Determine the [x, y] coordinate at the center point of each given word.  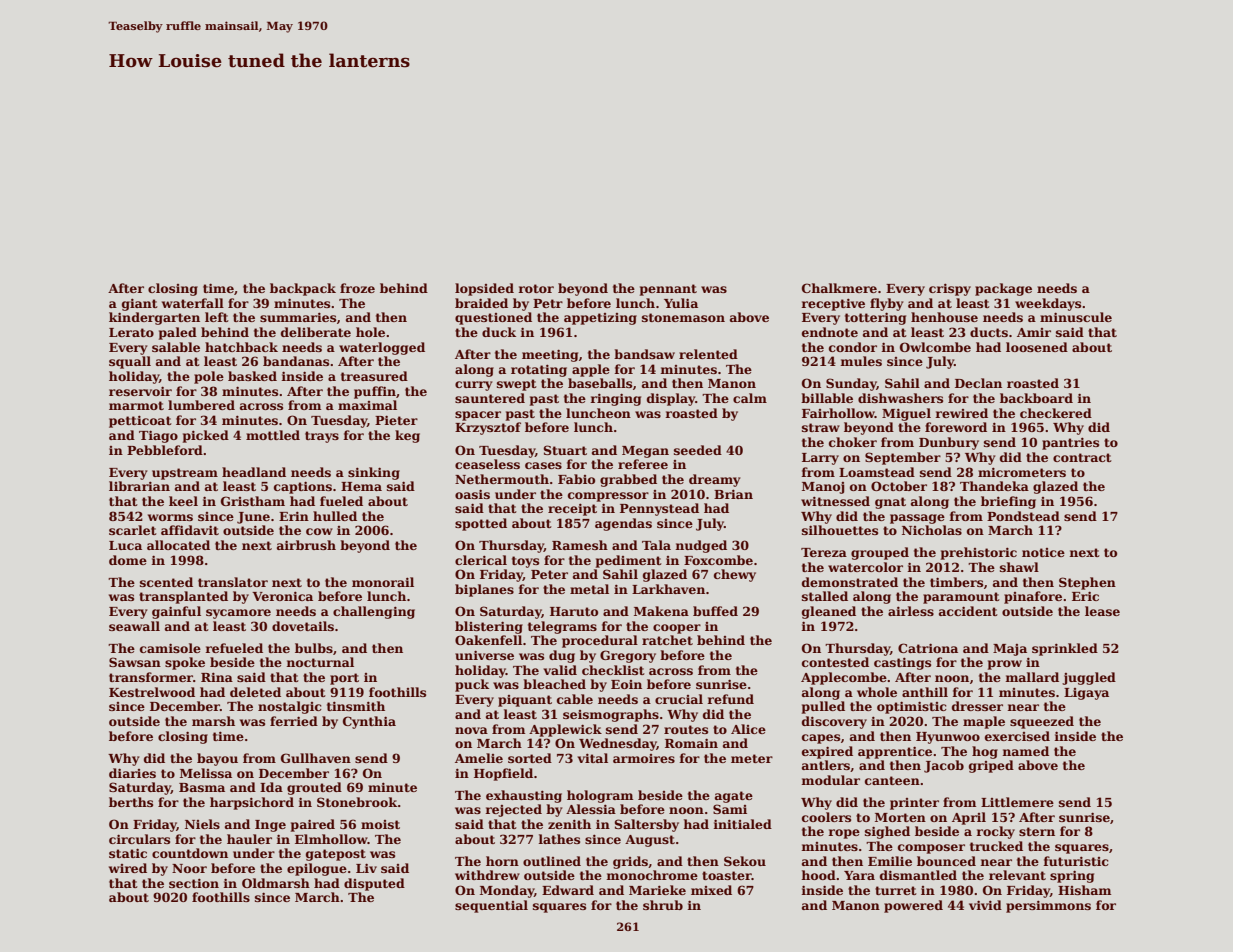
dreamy [715, 480]
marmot [136, 405]
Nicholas [932, 530]
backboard [1036, 398]
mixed [711, 890]
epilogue [317, 869]
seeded [698, 450]
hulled [335, 516]
